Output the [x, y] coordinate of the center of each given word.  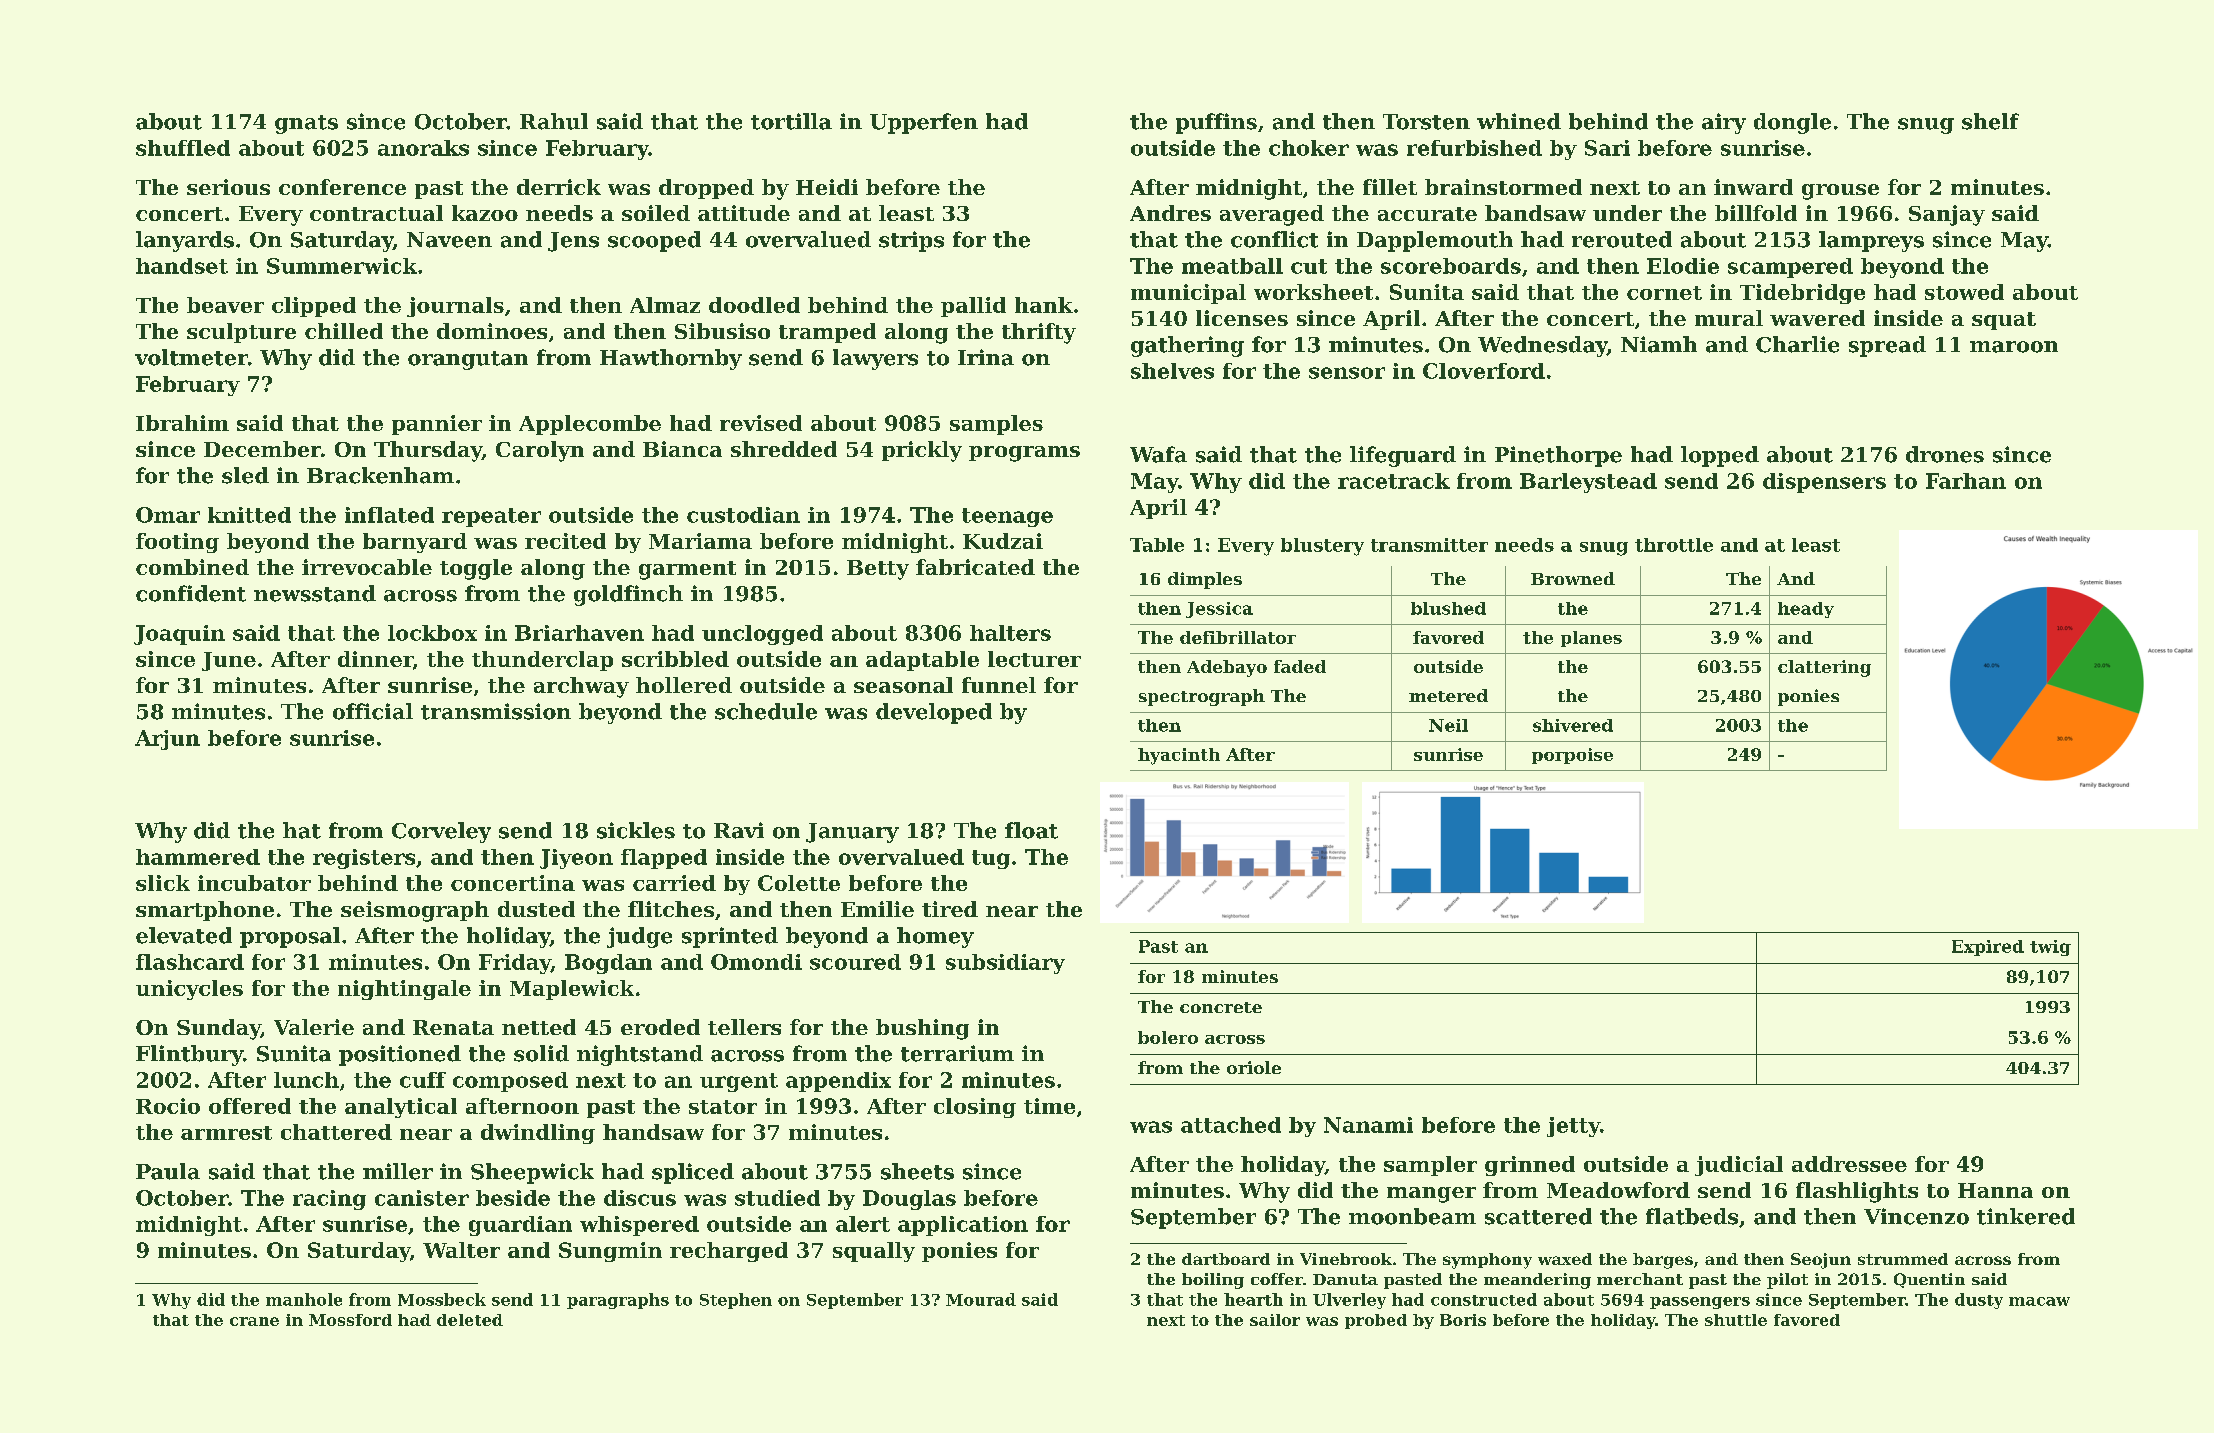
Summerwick [342, 266]
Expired [1988, 948]
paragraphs [618, 1301]
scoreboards [1451, 266]
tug [991, 859]
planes [1591, 639]
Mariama [700, 541]
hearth [1253, 1299]
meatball [1232, 266]
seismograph [415, 911]
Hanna [1995, 1190]
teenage [1007, 517]
